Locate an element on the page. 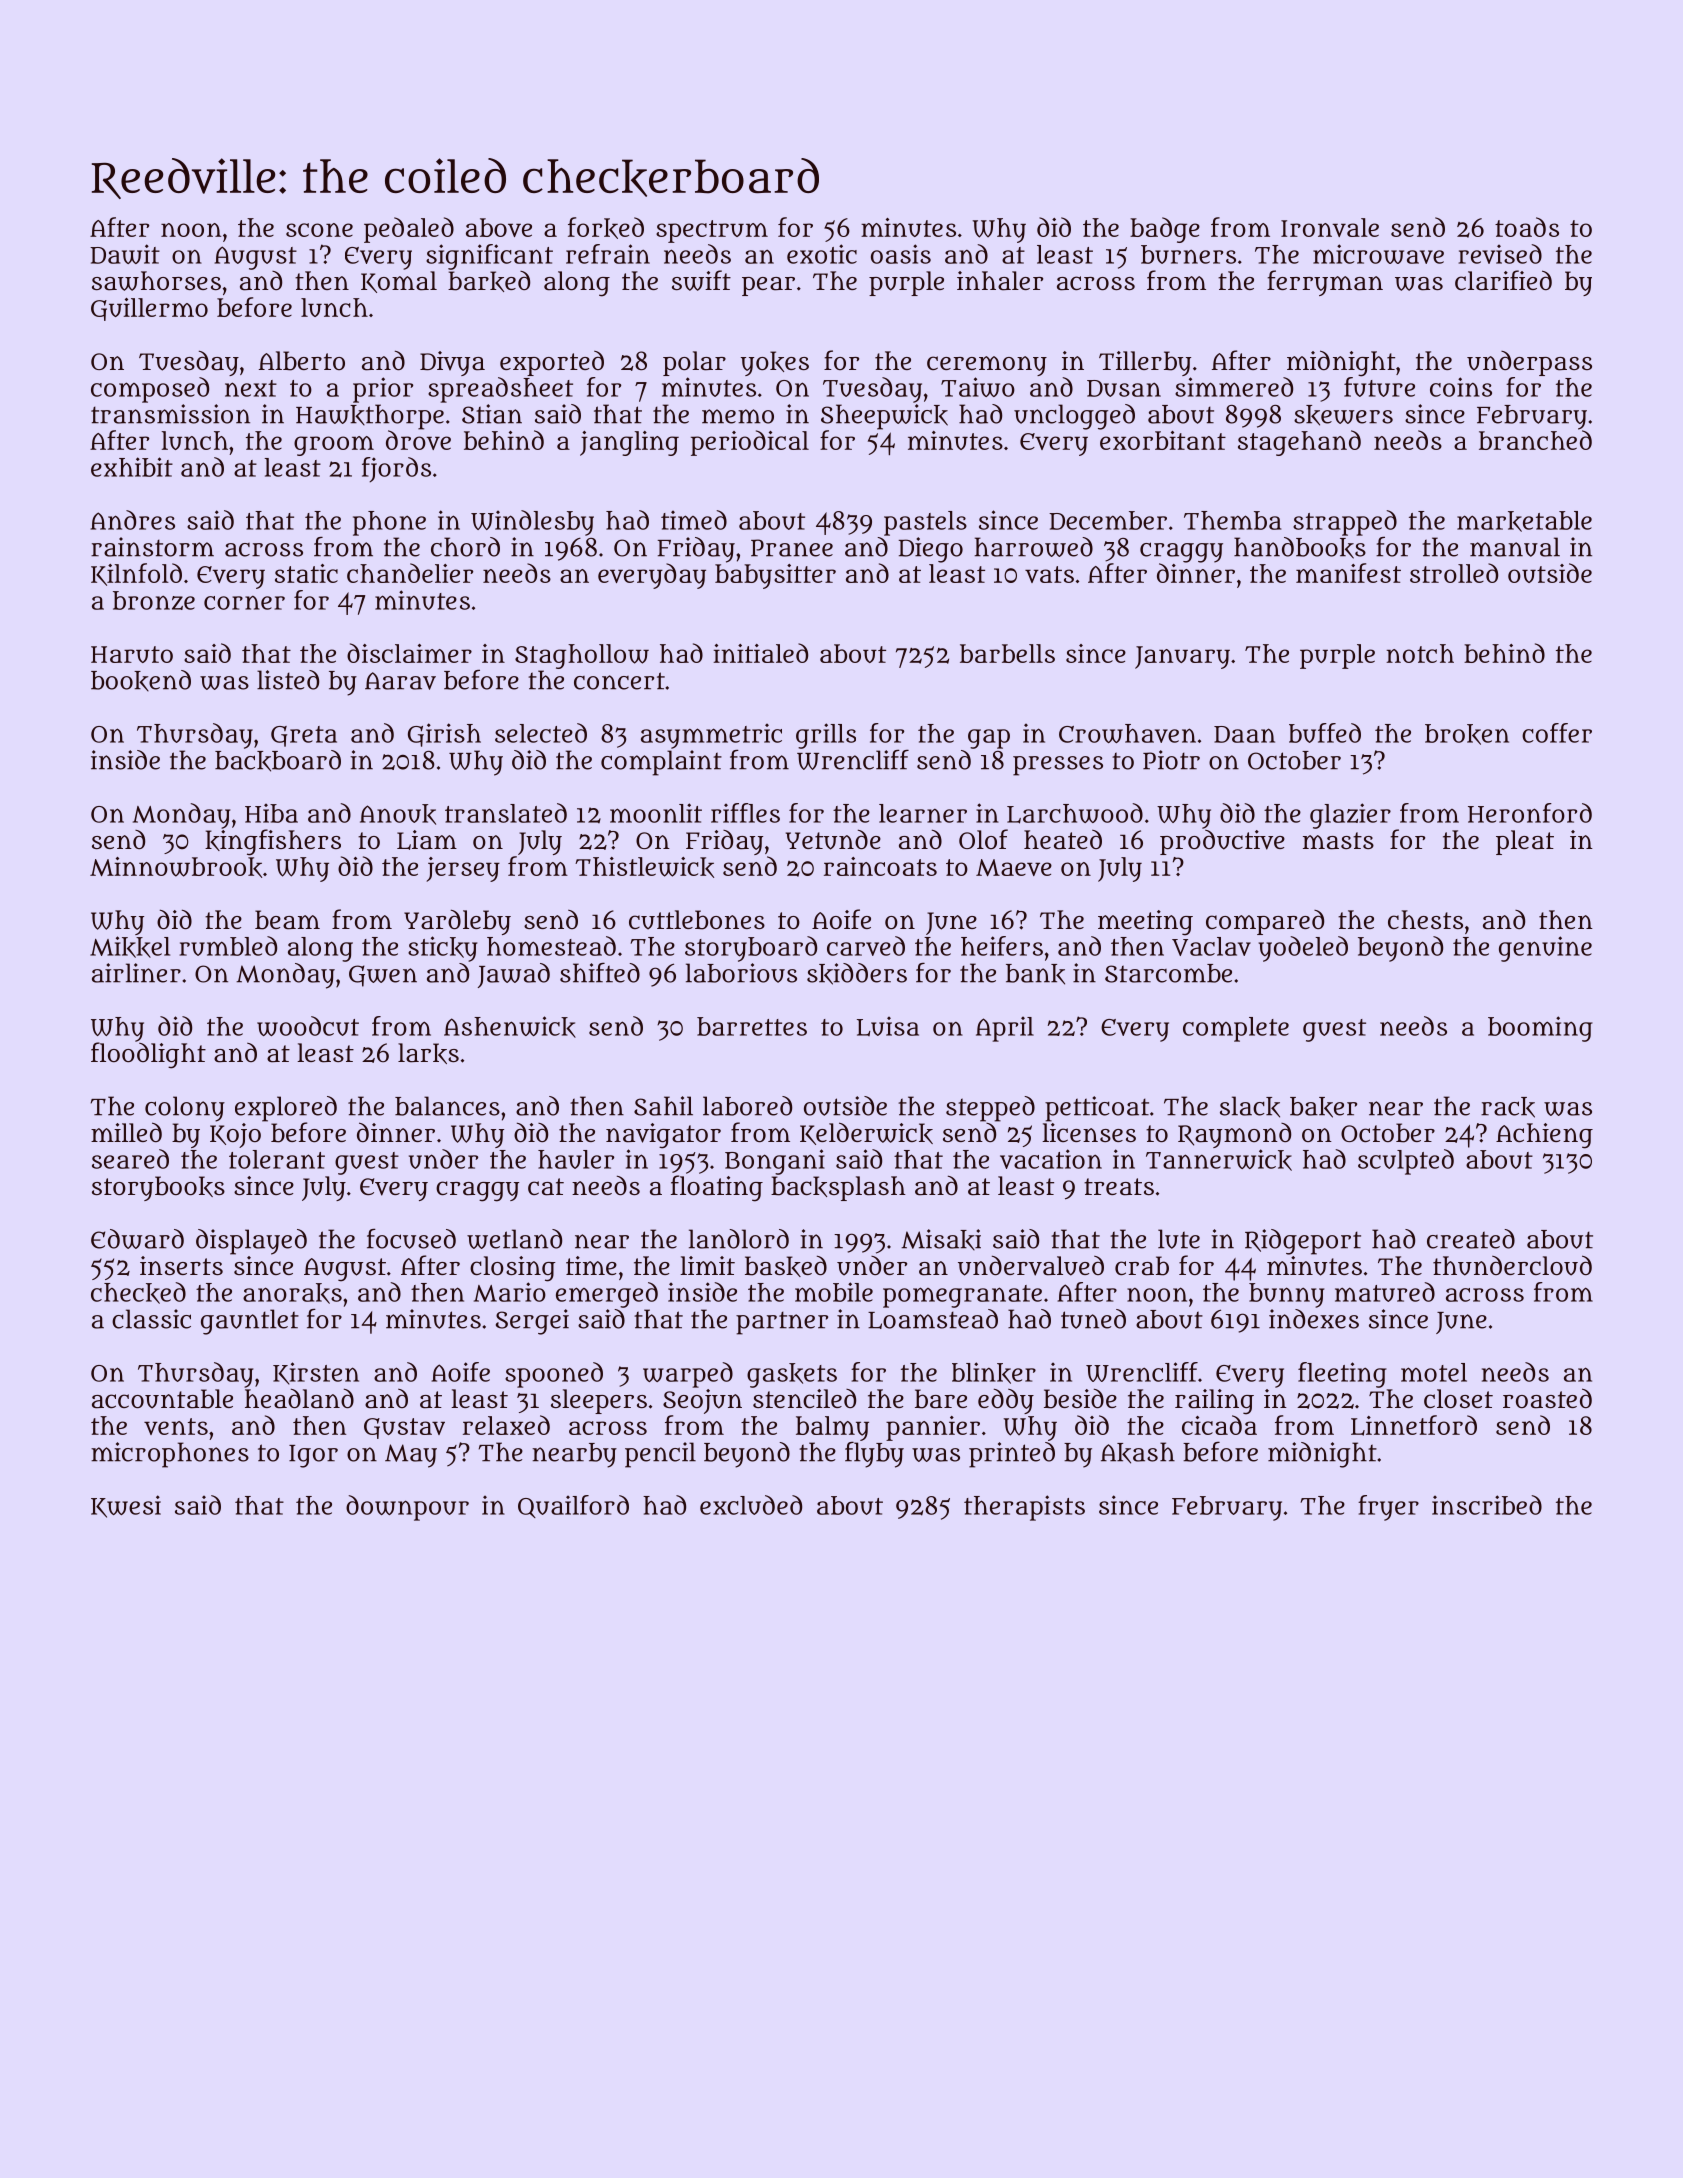  railing is located at coordinates (1214, 1402).
